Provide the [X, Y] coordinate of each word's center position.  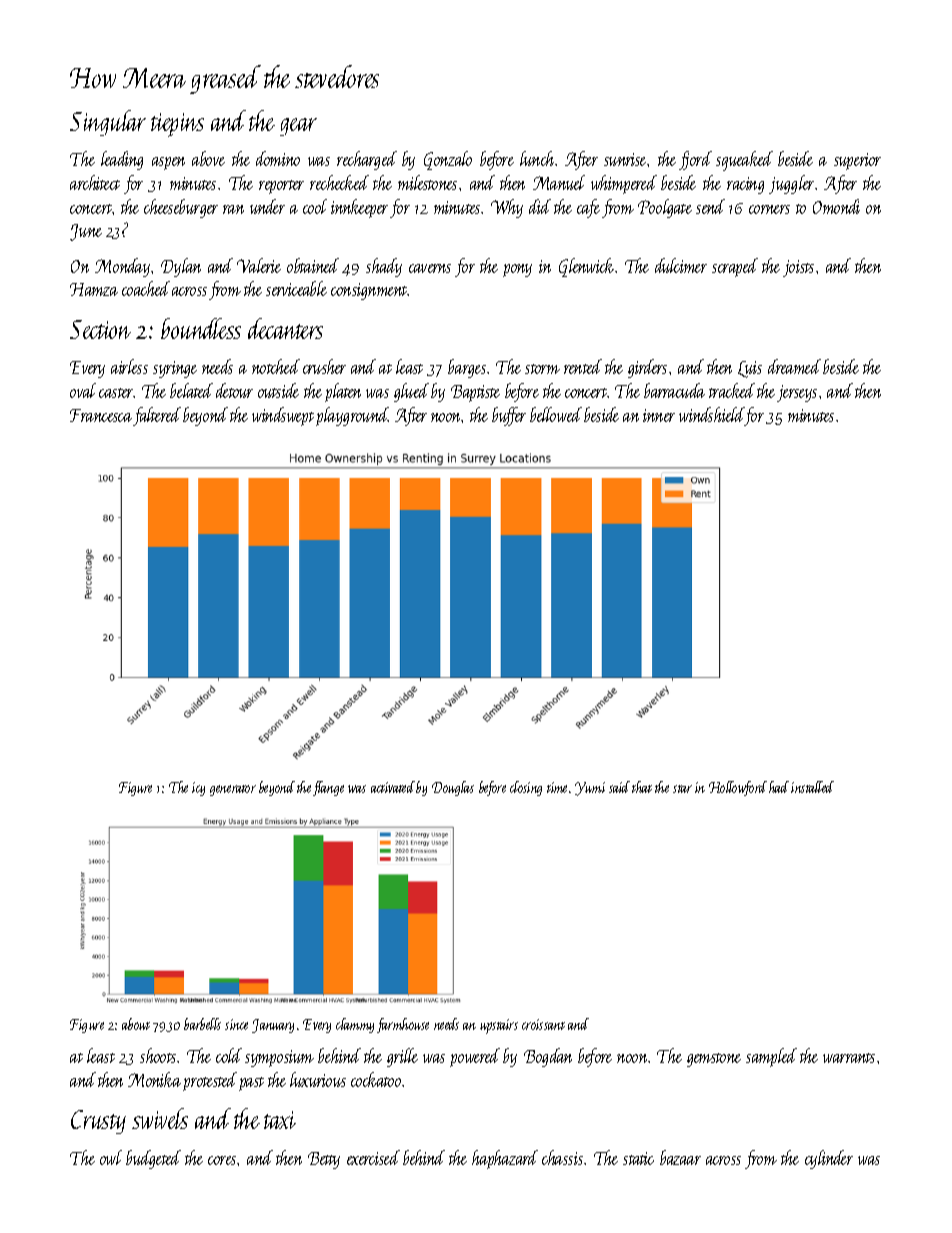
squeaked [744, 161]
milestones [427, 182]
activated [393, 787]
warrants [849, 1058]
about [136, 1024]
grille [402, 1057]
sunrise [625, 159]
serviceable [296, 288]
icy [198, 789]
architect [95, 182]
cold [229, 1055]
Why [507, 208]
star [682, 789]
